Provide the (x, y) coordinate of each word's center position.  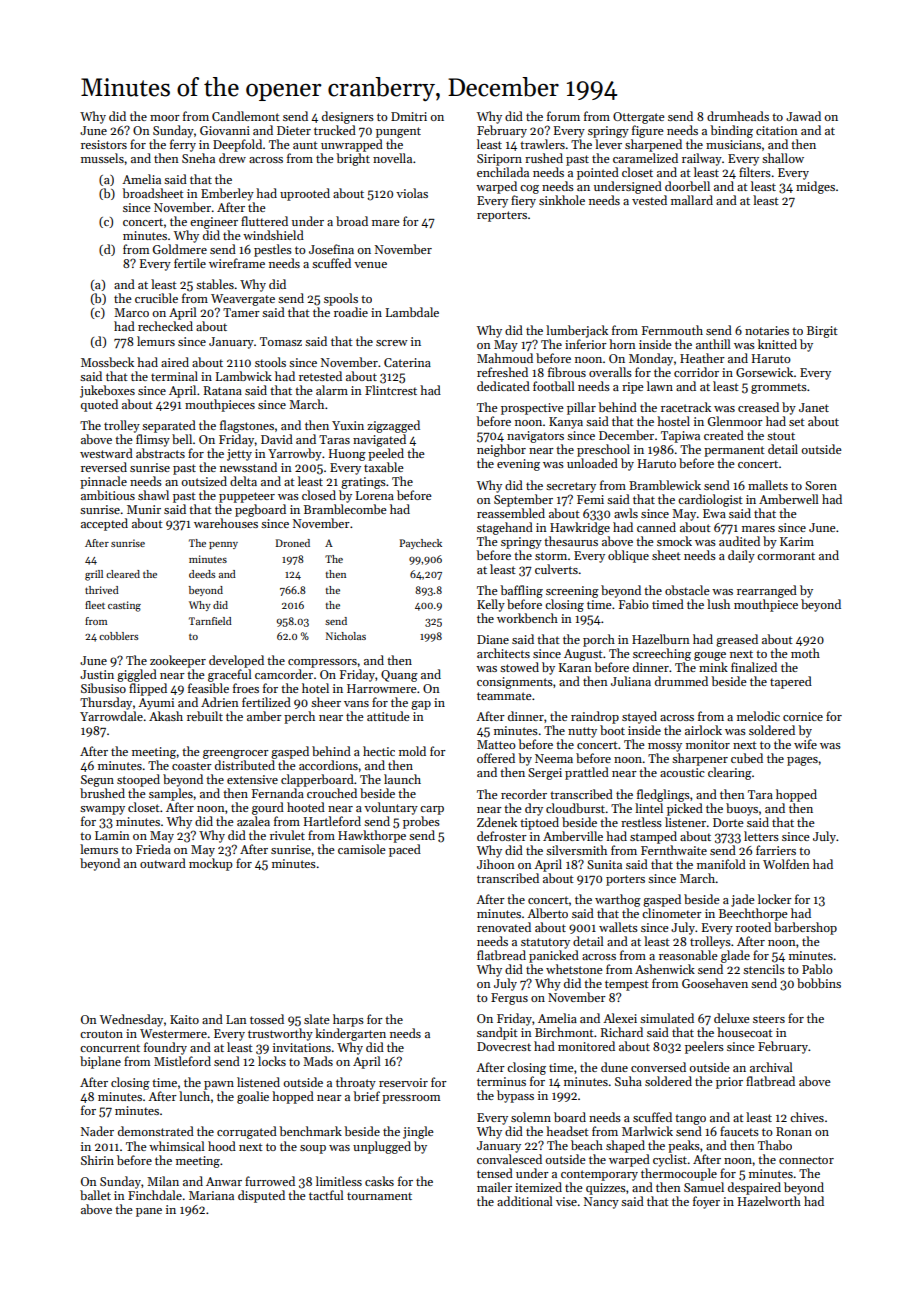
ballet (95, 1195)
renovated (504, 927)
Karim (797, 541)
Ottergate (639, 118)
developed (236, 661)
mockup (210, 864)
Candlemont (246, 116)
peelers (704, 1047)
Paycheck (421, 544)
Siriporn (499, 160)
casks (379, 1181)
